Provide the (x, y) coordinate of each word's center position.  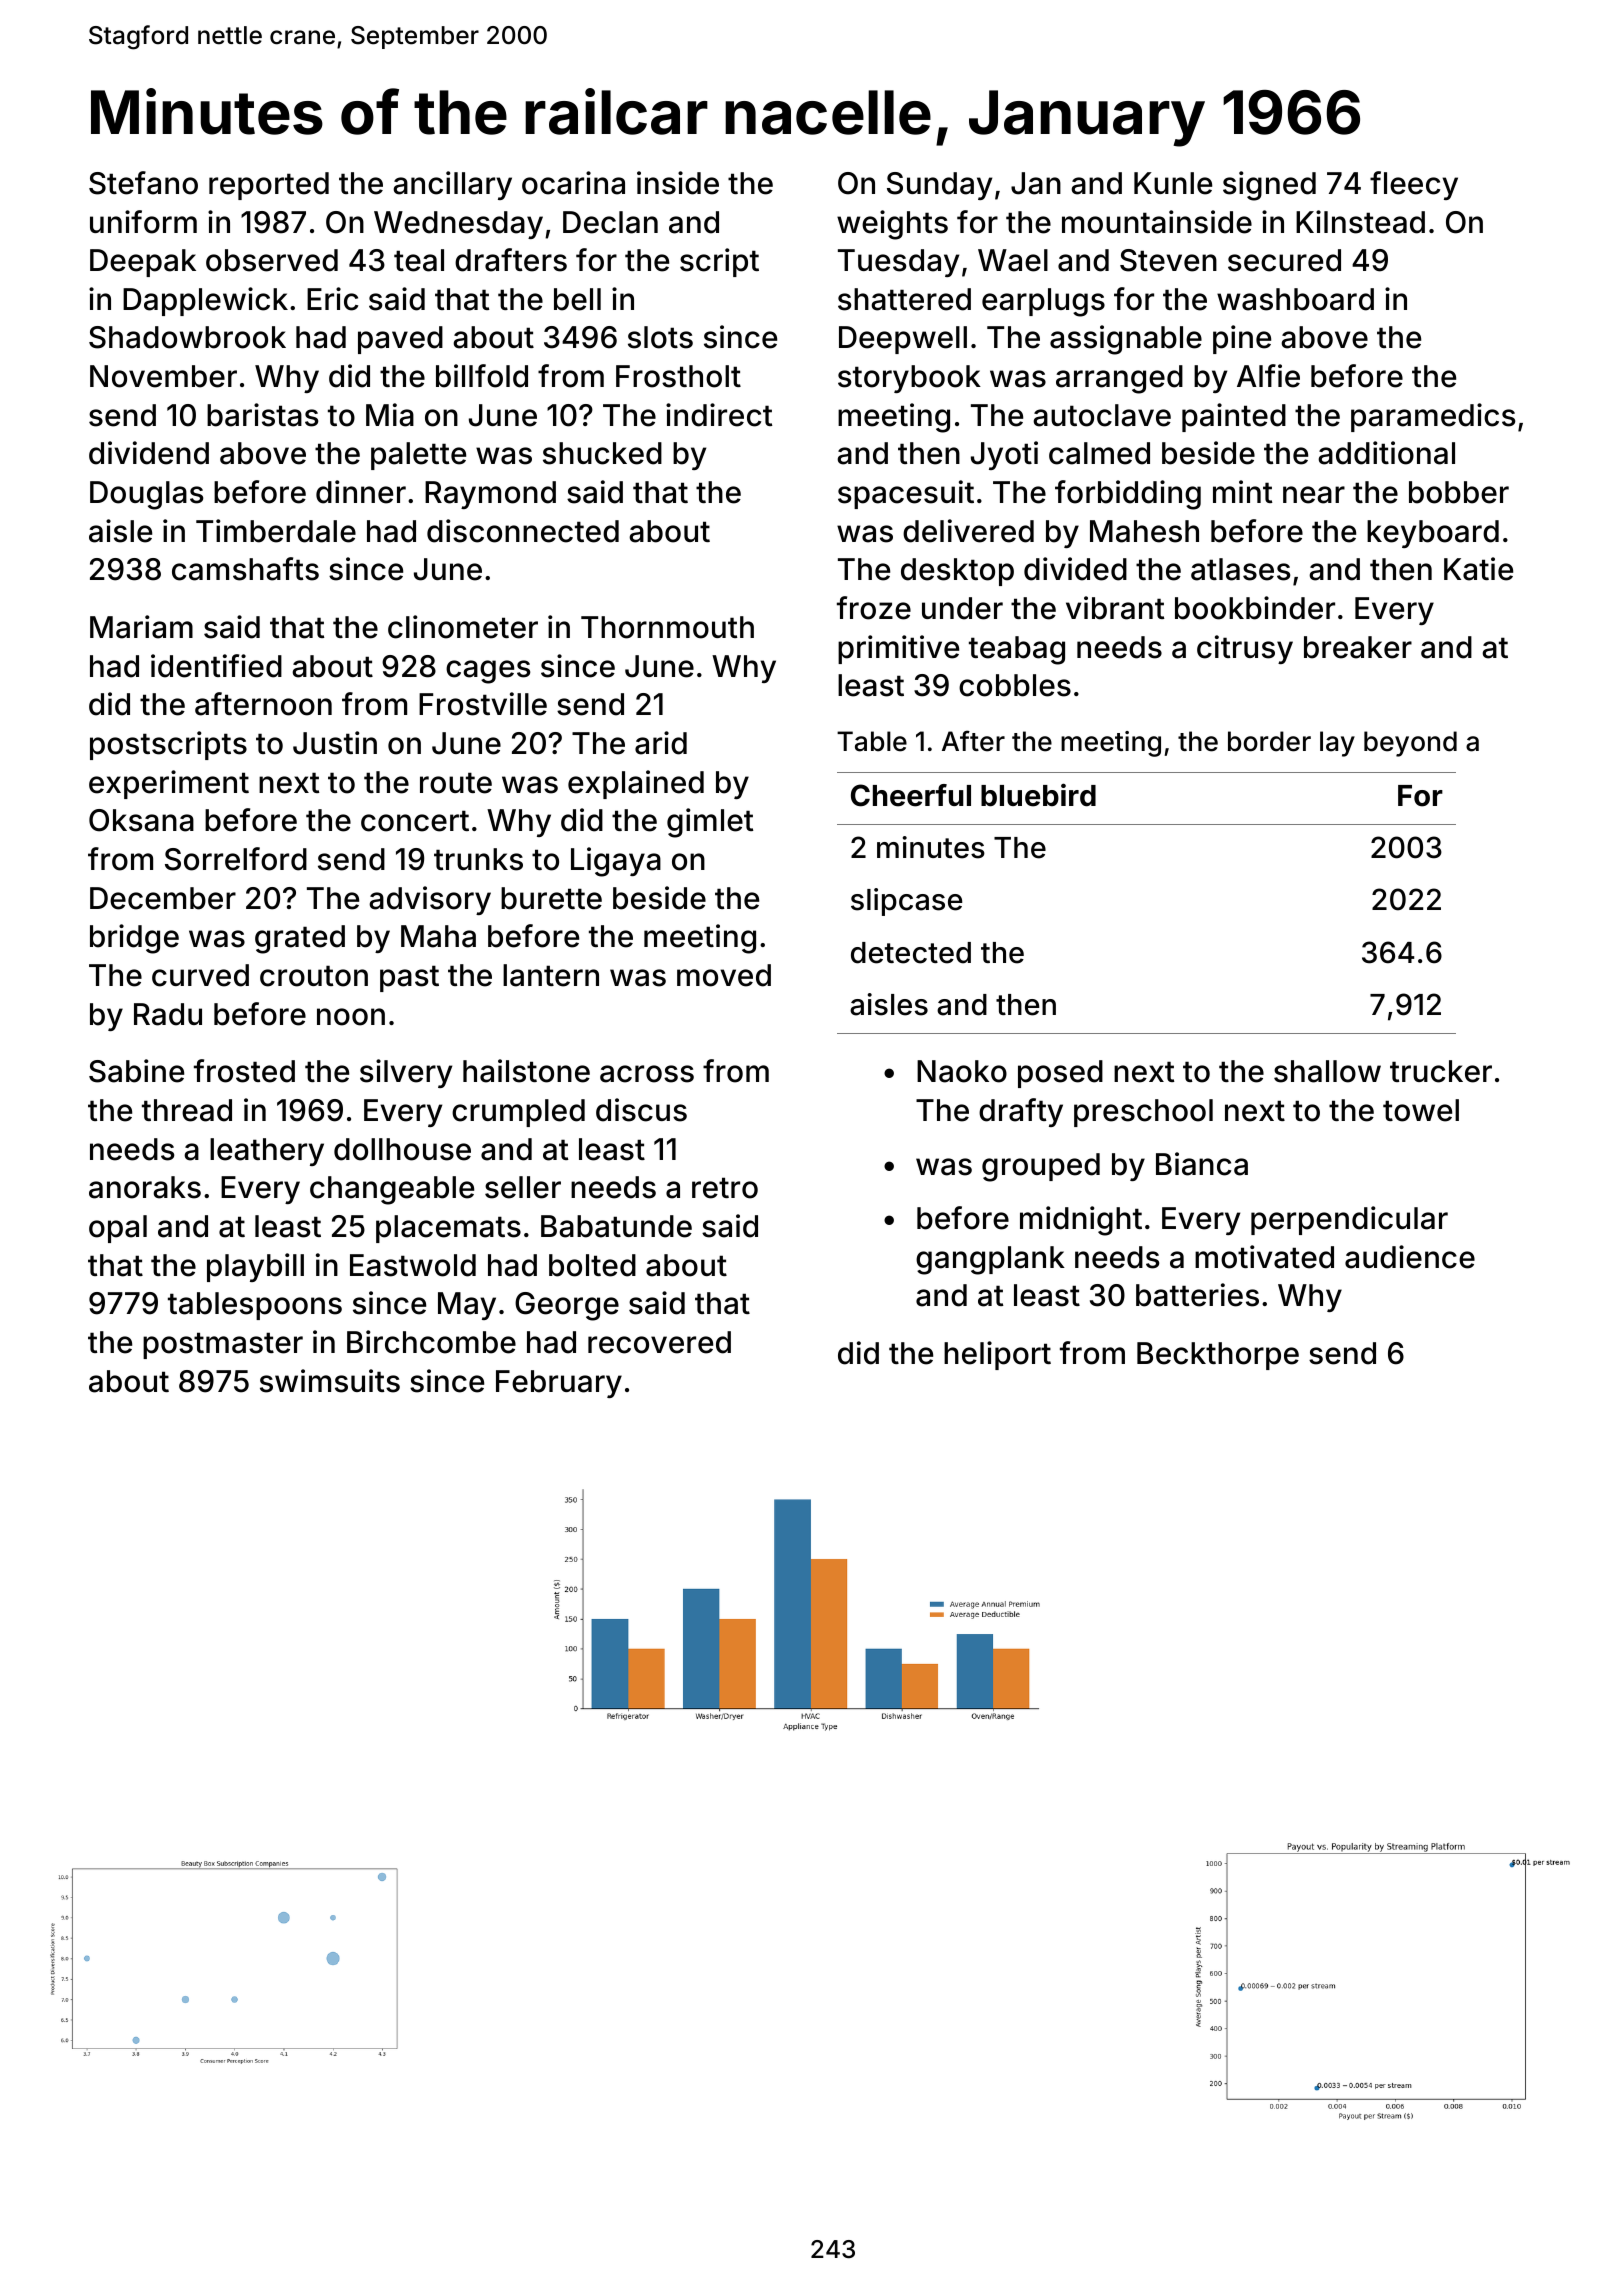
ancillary (452, 185)
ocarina (573, 183)
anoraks (145, 1187)
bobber (1459, 492)
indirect (719, 415)
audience (1410, 1257)
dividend (149, 453)
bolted (592, 1265)
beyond (1410, 744)
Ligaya (616, 862)
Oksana (141, 820)
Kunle (1173, 183)
